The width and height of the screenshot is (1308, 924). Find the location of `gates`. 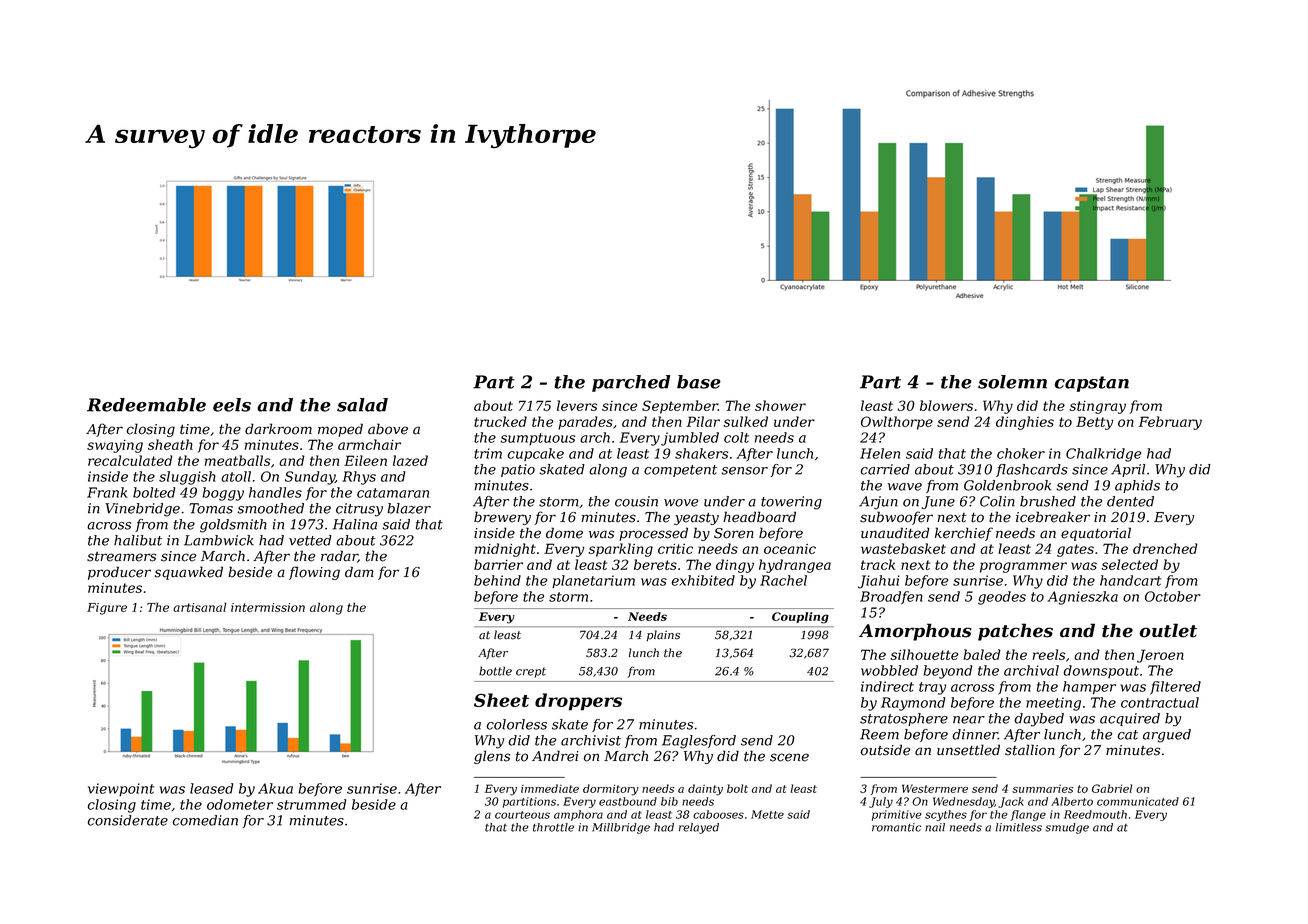

gates is located at coordinates (1075, 550).
